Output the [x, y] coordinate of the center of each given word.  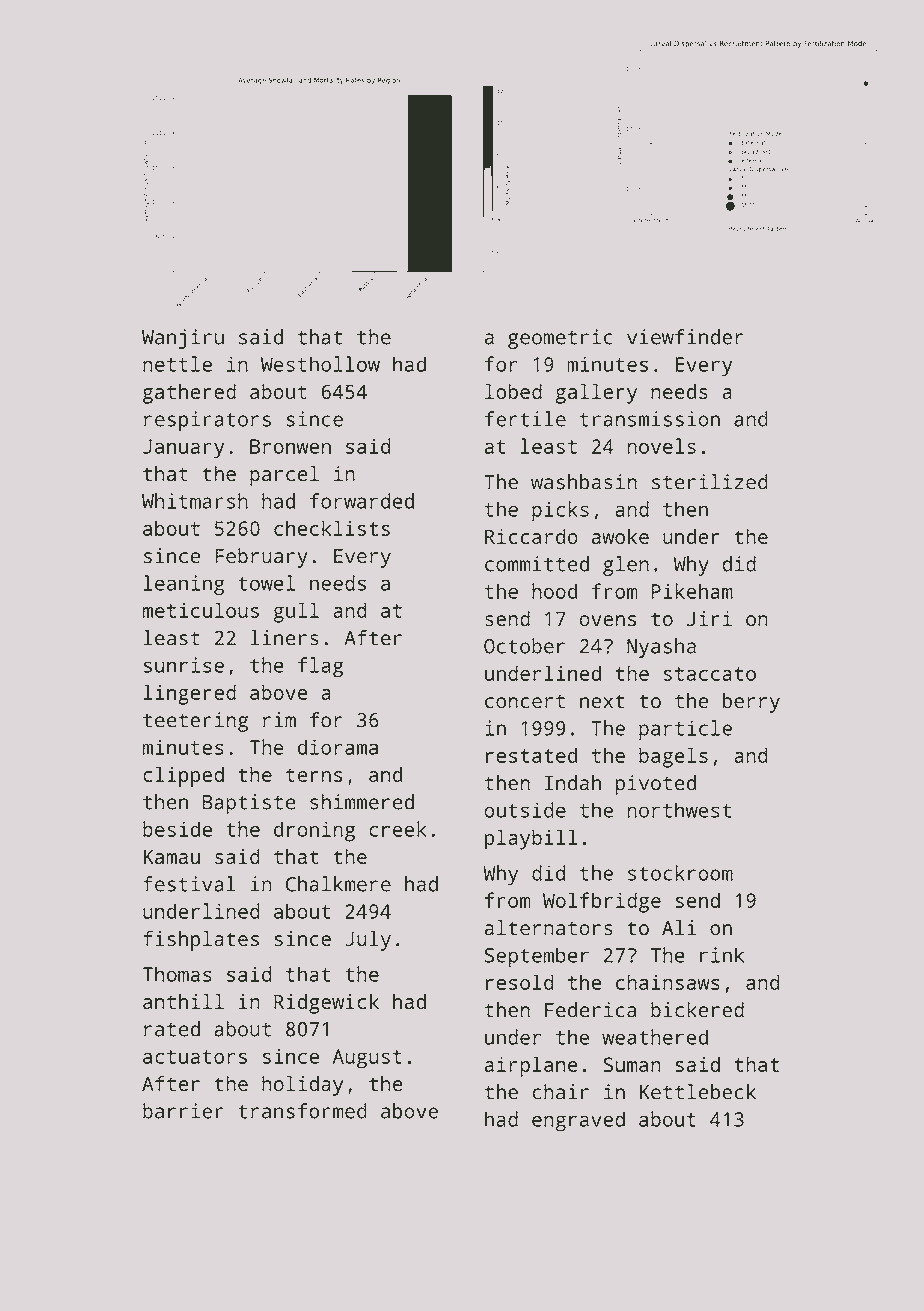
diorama [338, 747]
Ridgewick [326, 1004]
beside [177, 829]
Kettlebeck [698, 1092]
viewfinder [685, 337]
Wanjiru [183, 339]
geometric [560, 339]
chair [561, 1092]
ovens [608, 621]
